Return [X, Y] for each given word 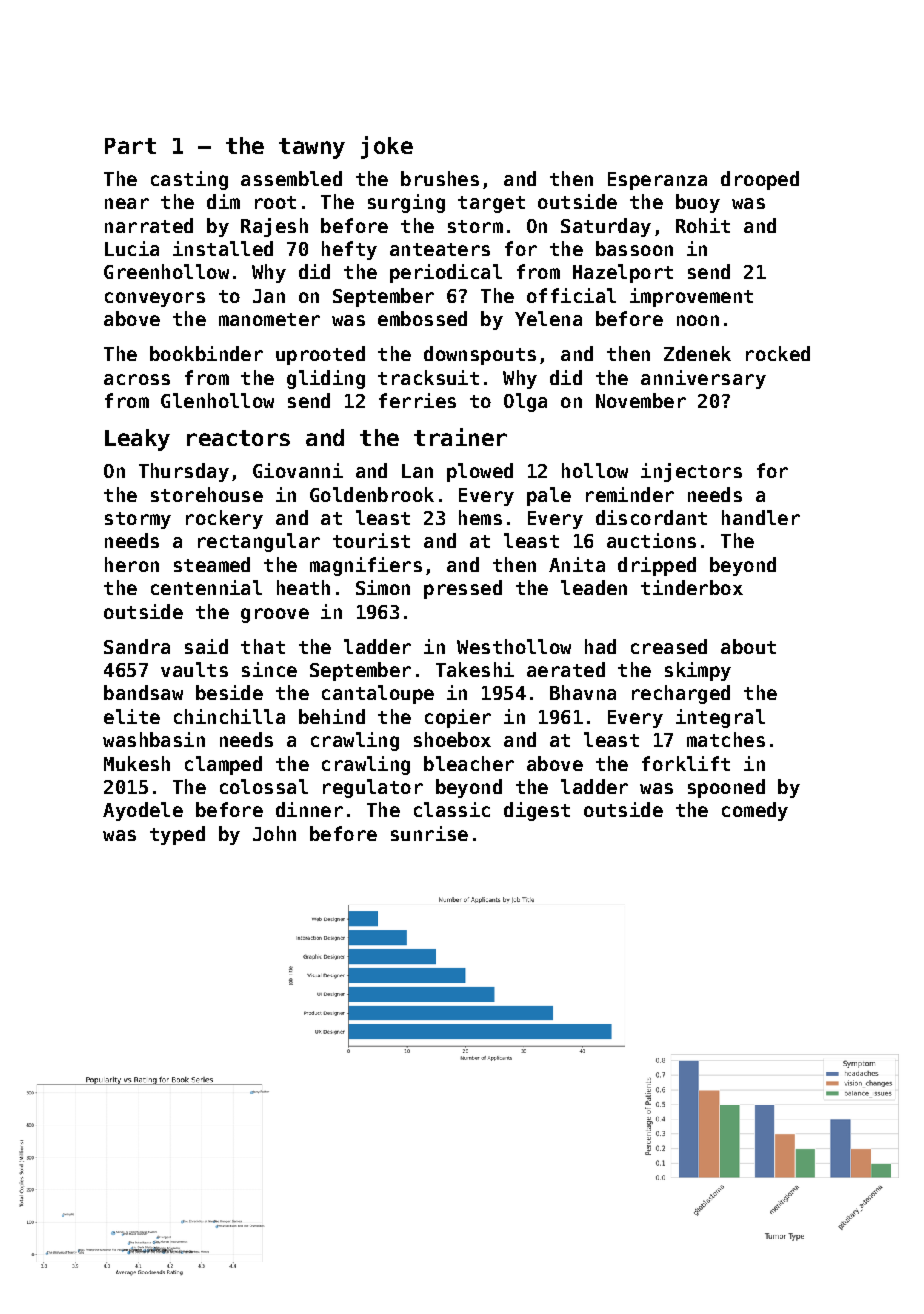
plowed [480, 472]
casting [189, 180]
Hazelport [623, 273]
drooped [760, 180]
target [491, 204]
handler [761, 517]
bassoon [634, 248]
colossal [264, 786]
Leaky [137, 440]
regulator [373, 788]
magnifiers [366, 566]
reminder [630, 494]
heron [132, 564]
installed [223, 248]
